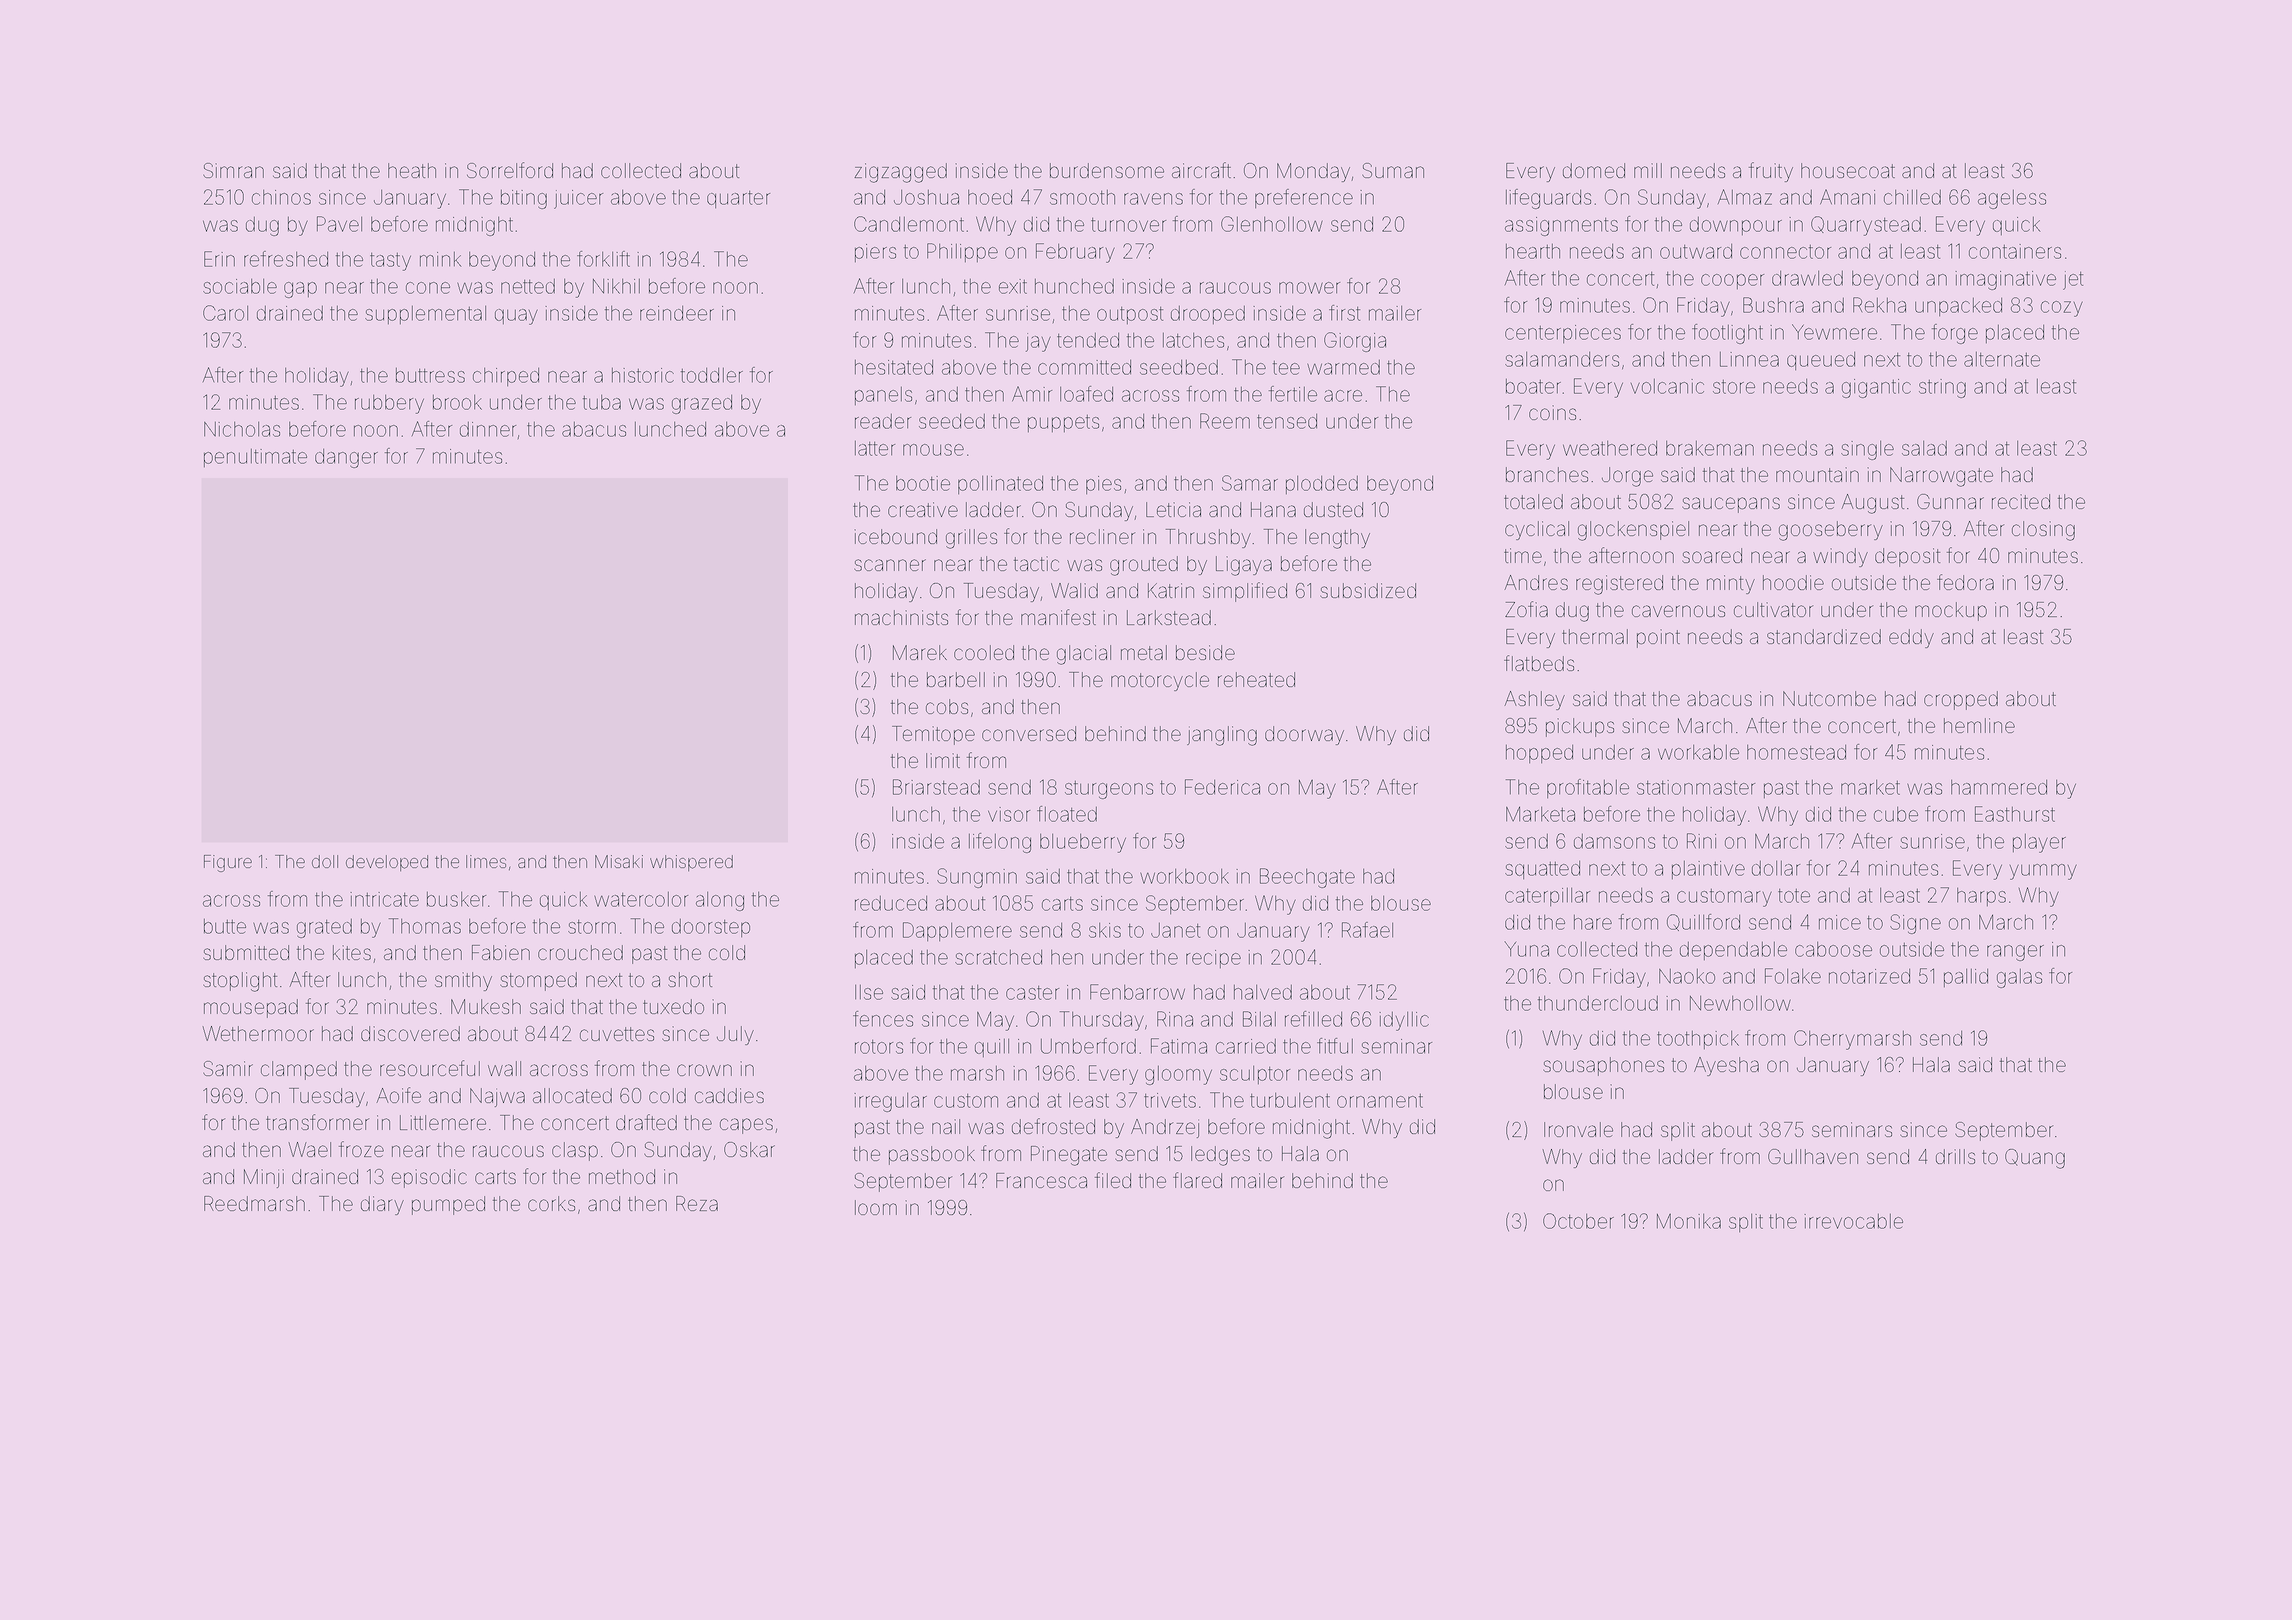  Describe the element at coordinates (240, 286) in the screenshot. I see `sociable` at that location.
